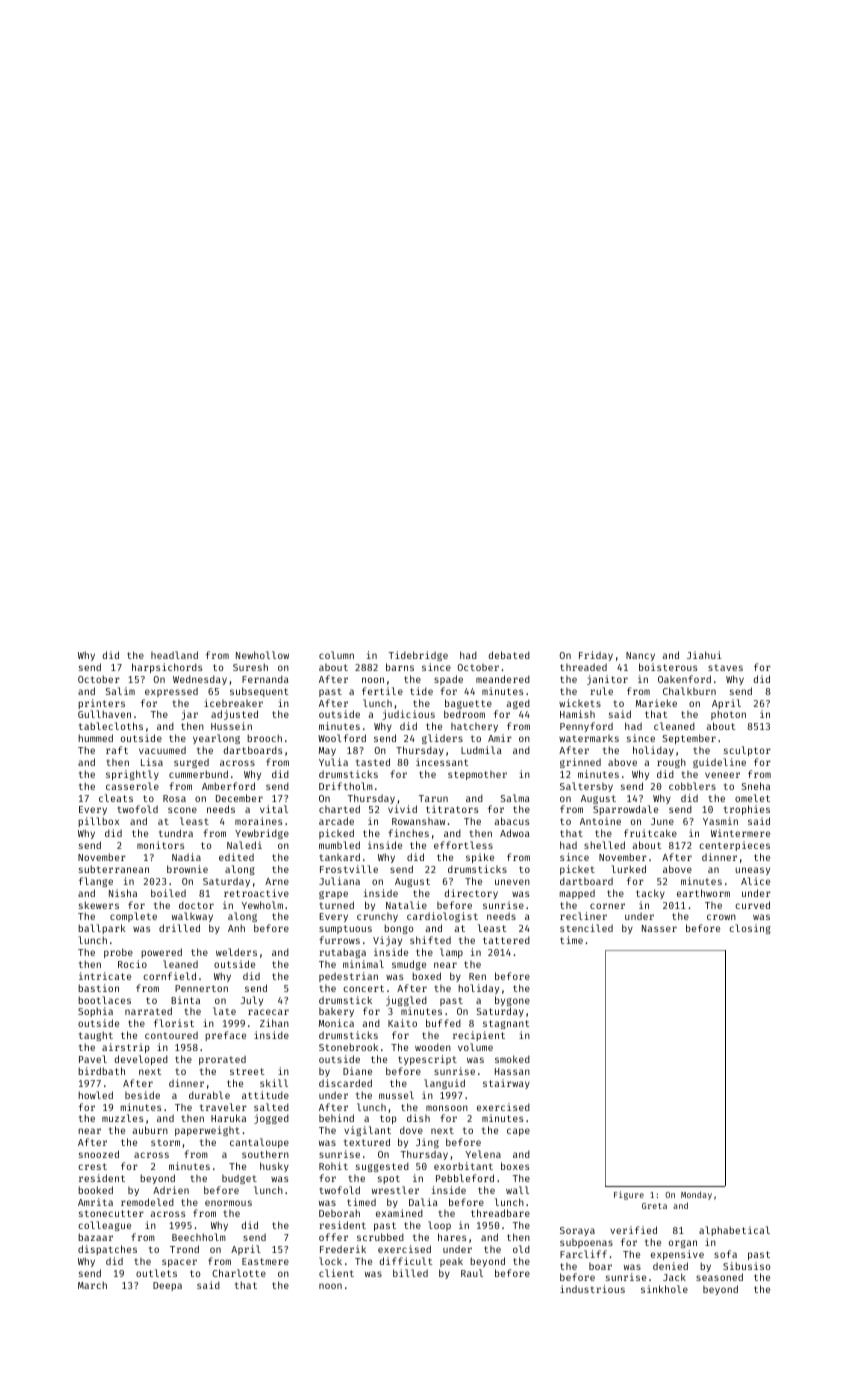 Image resolution: width=849 pixels, height=1400 pixels. I want to click on Figure, so click(629, 1195).
